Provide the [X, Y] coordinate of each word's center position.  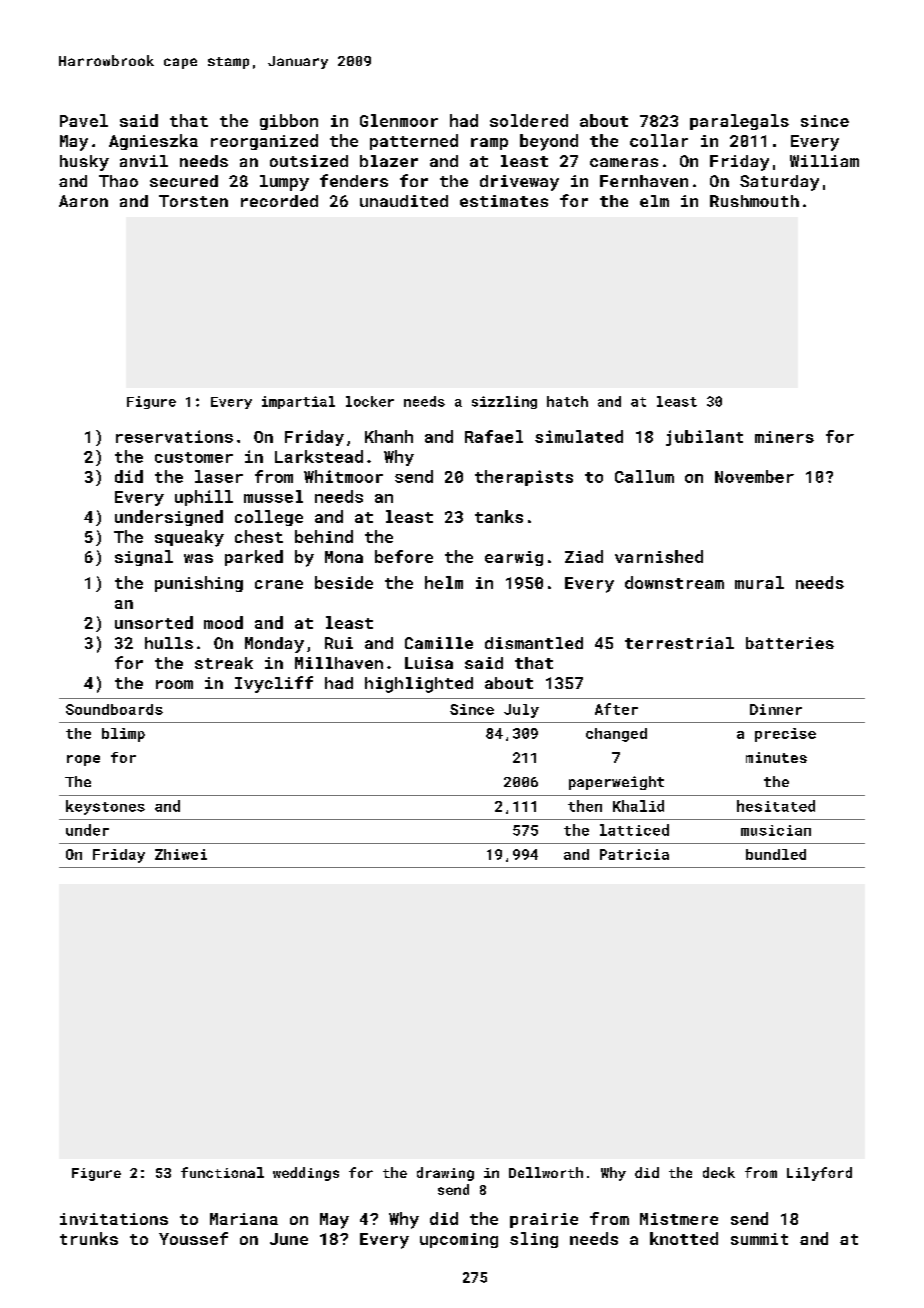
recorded [279, 201]
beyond [549, 142]
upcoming [459, 1240]
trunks [89, 1238]
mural [759, 582]
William [824, 161]
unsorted [154, 622]
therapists [524, 478]
